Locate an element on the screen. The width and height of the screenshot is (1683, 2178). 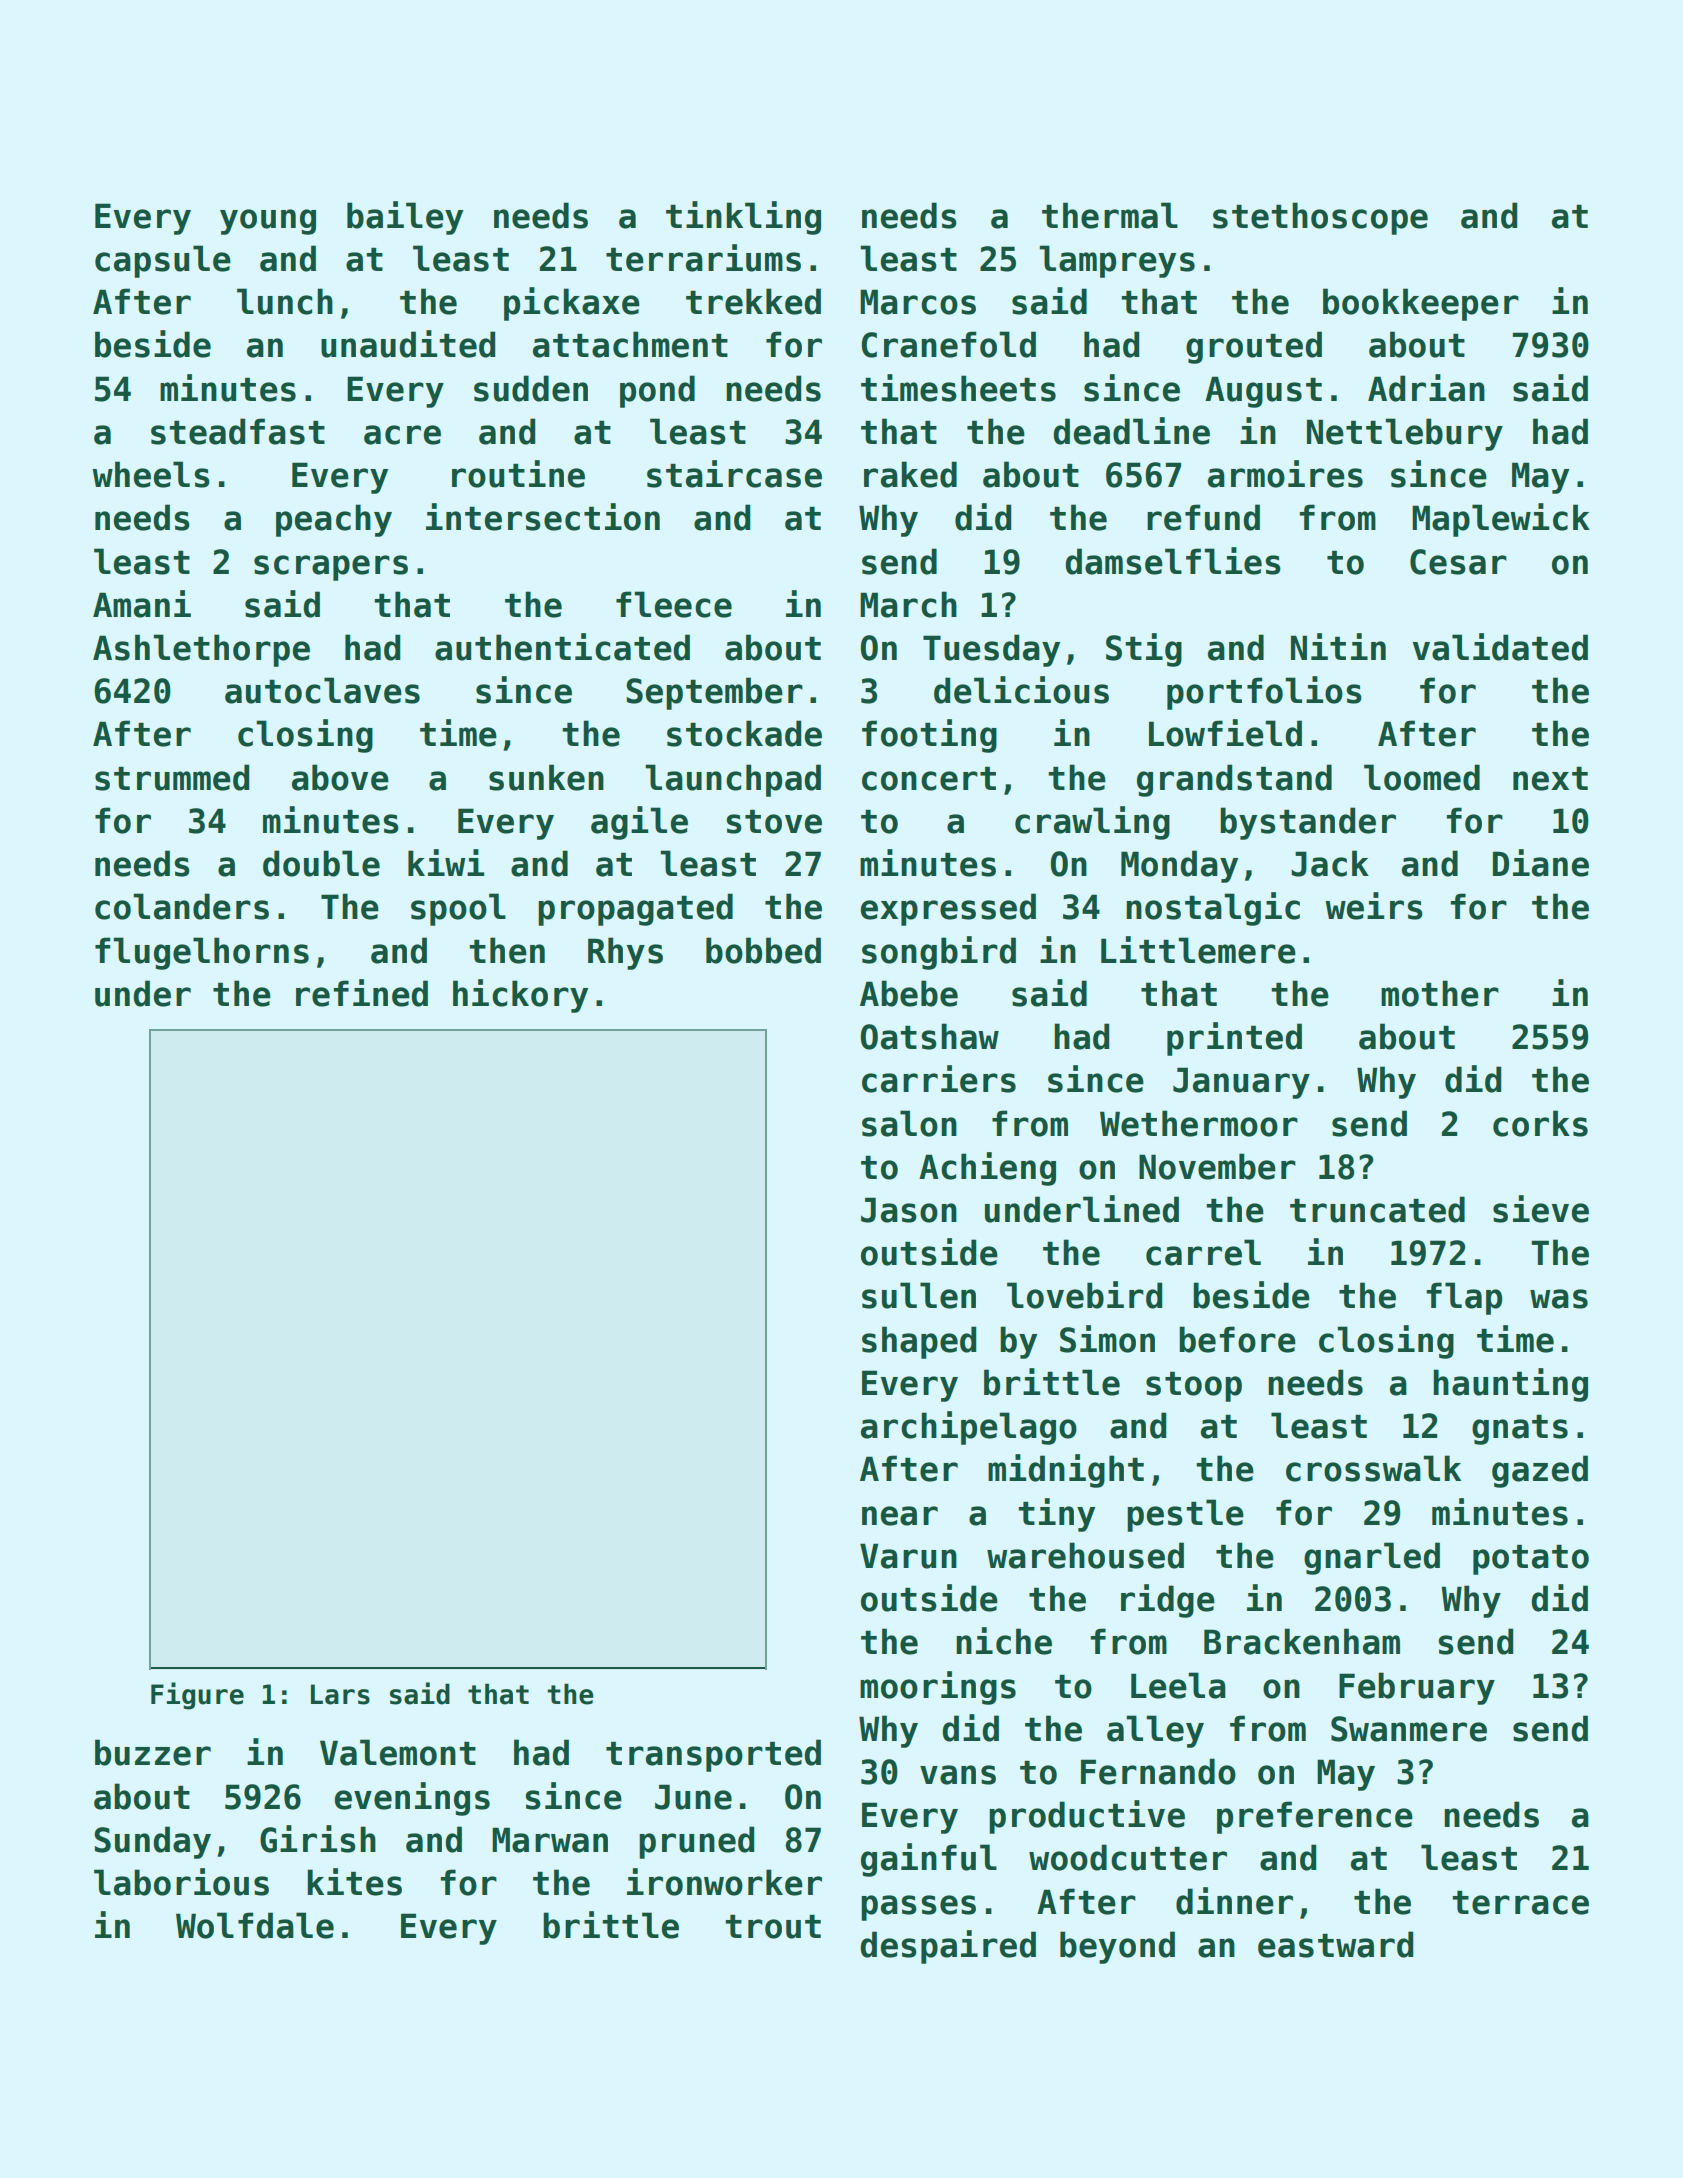
carrel is located at coordinates (1203, 1252).
